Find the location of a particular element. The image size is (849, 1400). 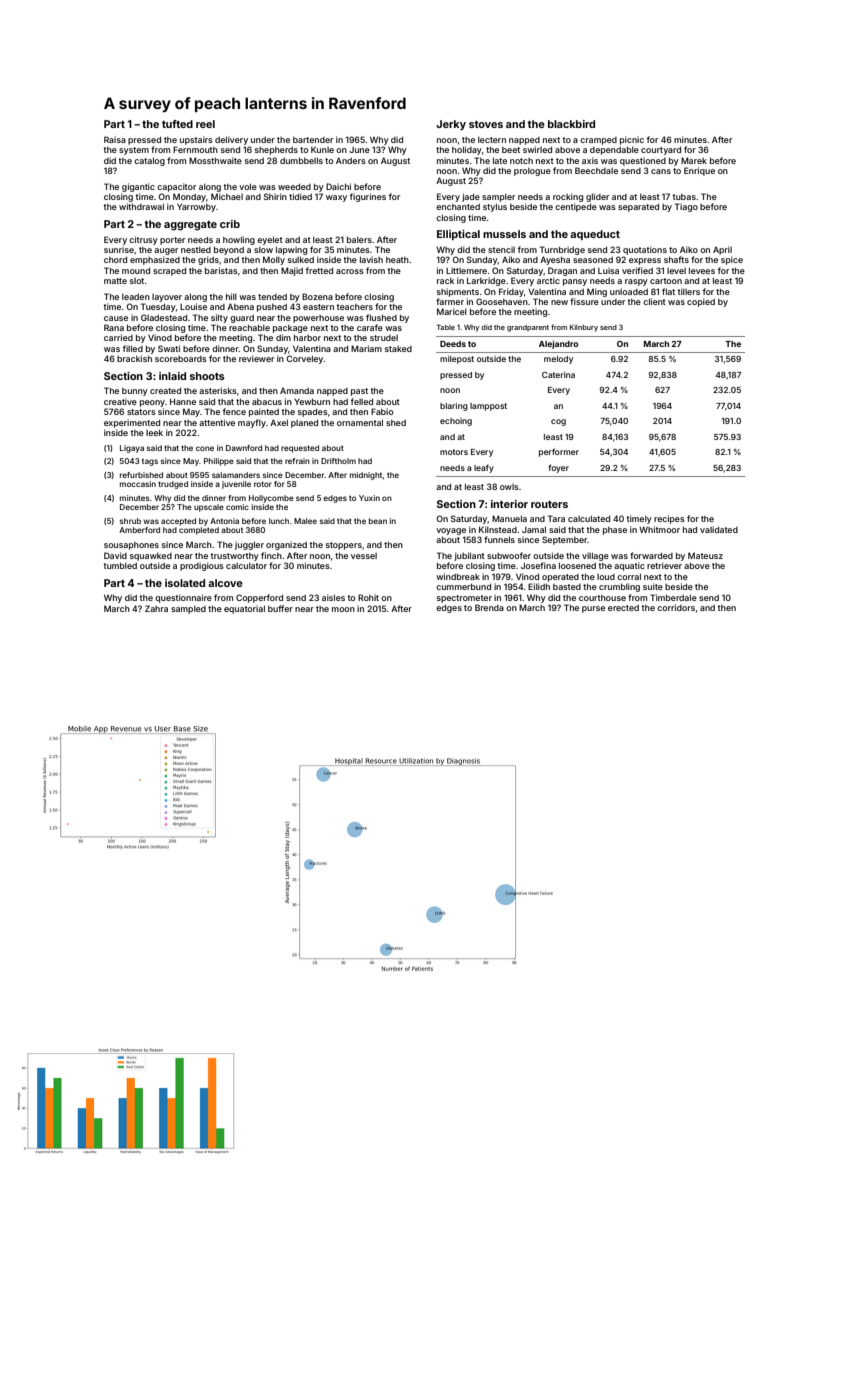

silty is located at coordinates (219, 318).
